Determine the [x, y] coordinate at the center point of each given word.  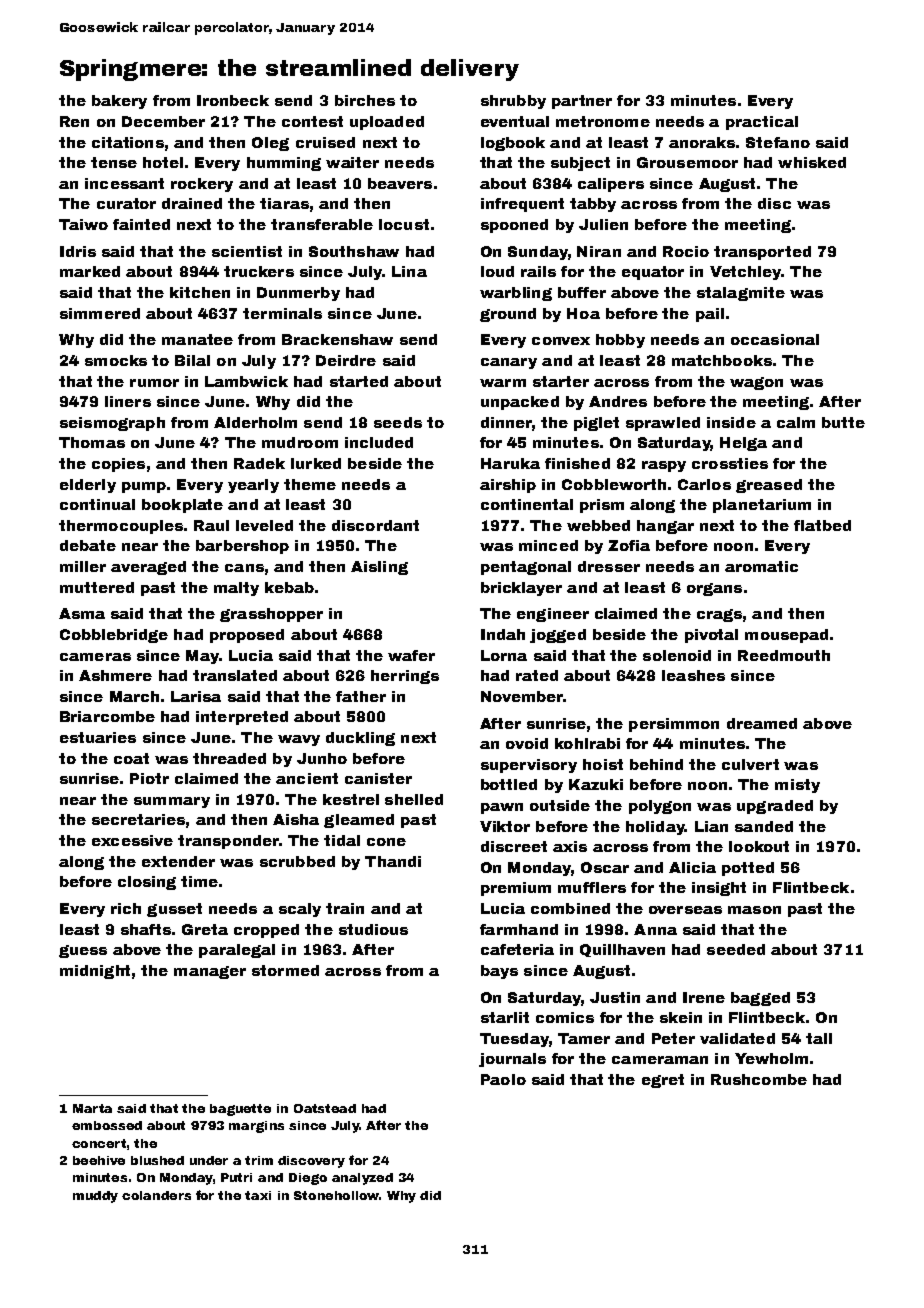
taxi [258, 1195]
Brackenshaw [337, 339]
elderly [88, 486]
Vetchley [745, 273]
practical [762, 123]
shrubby [513, 102]
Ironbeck [233, 100]
